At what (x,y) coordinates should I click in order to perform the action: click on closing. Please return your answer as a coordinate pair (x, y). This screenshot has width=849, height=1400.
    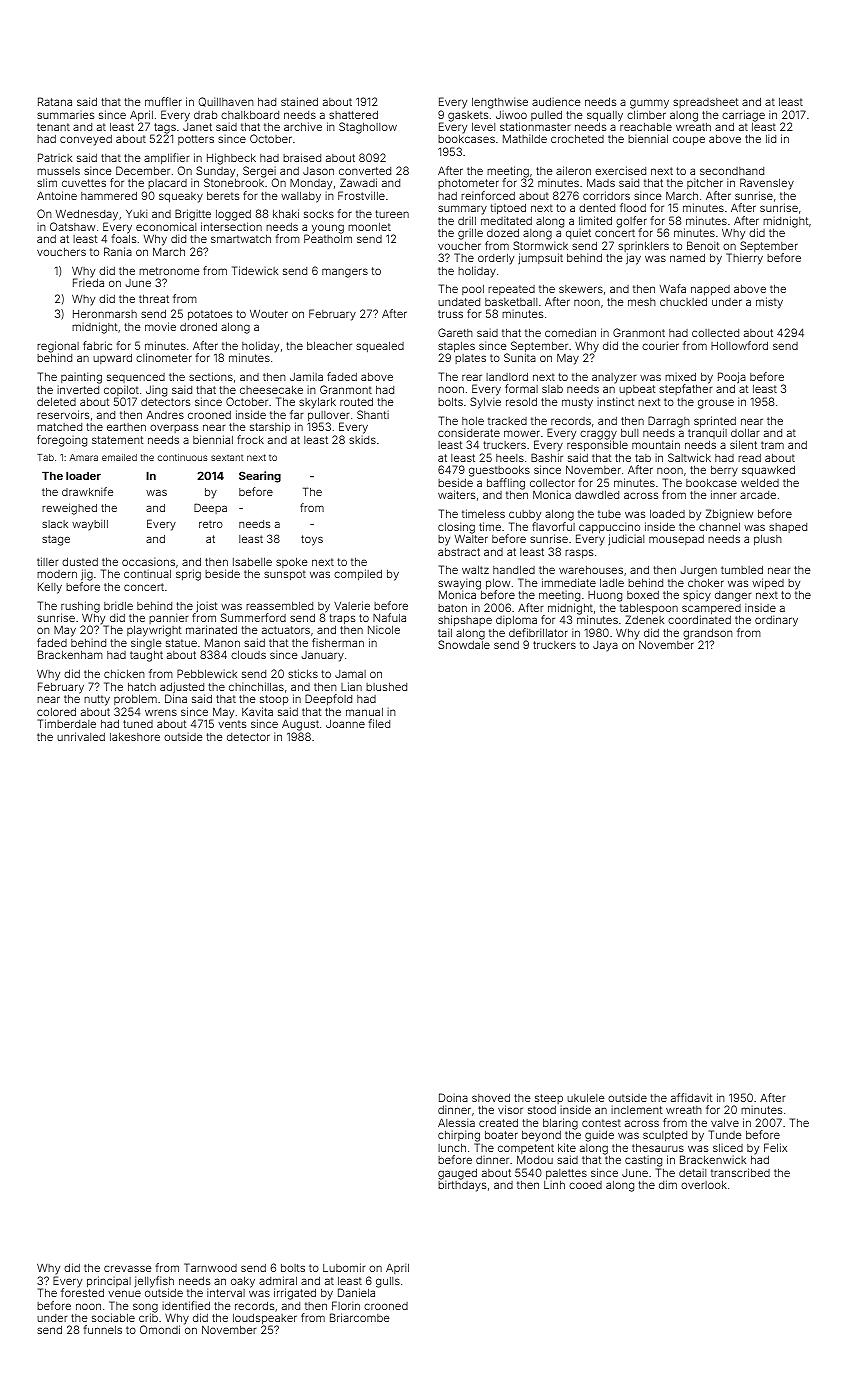
    Looking at the image, I should click on (456, 528).
